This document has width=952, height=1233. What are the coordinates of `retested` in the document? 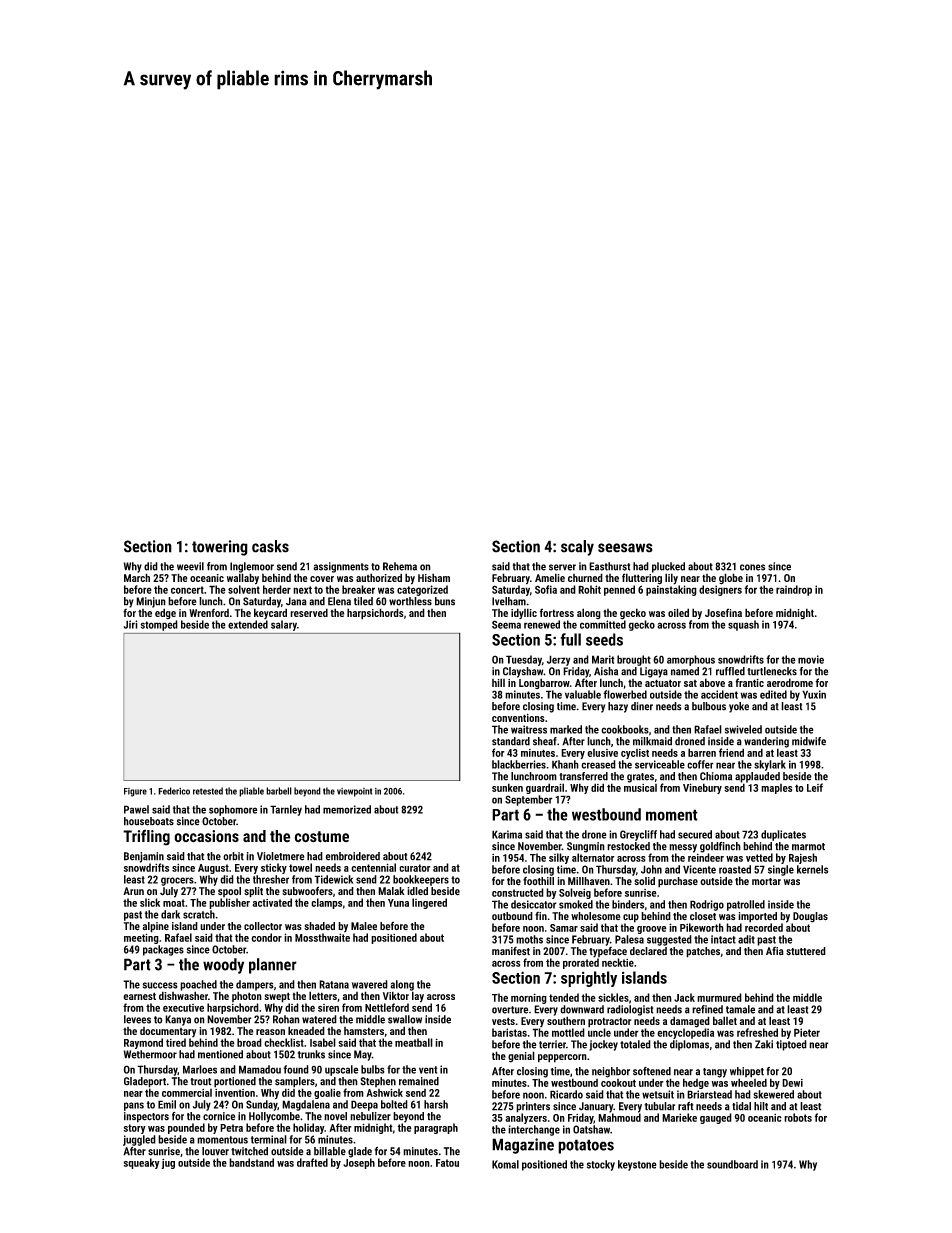 It's located at (208, 791).
